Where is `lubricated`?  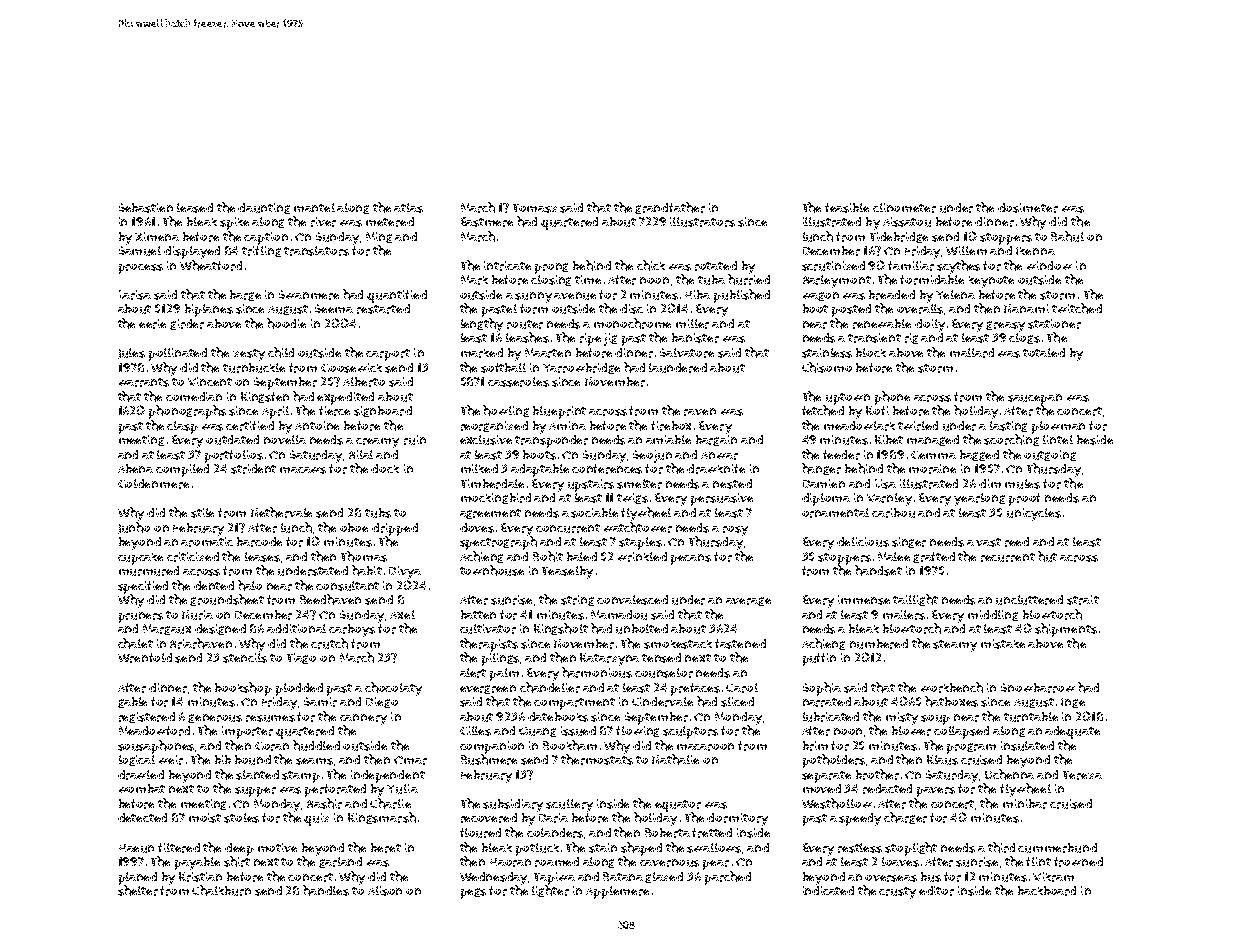 lubricated is located at coordinates (831, 717).
